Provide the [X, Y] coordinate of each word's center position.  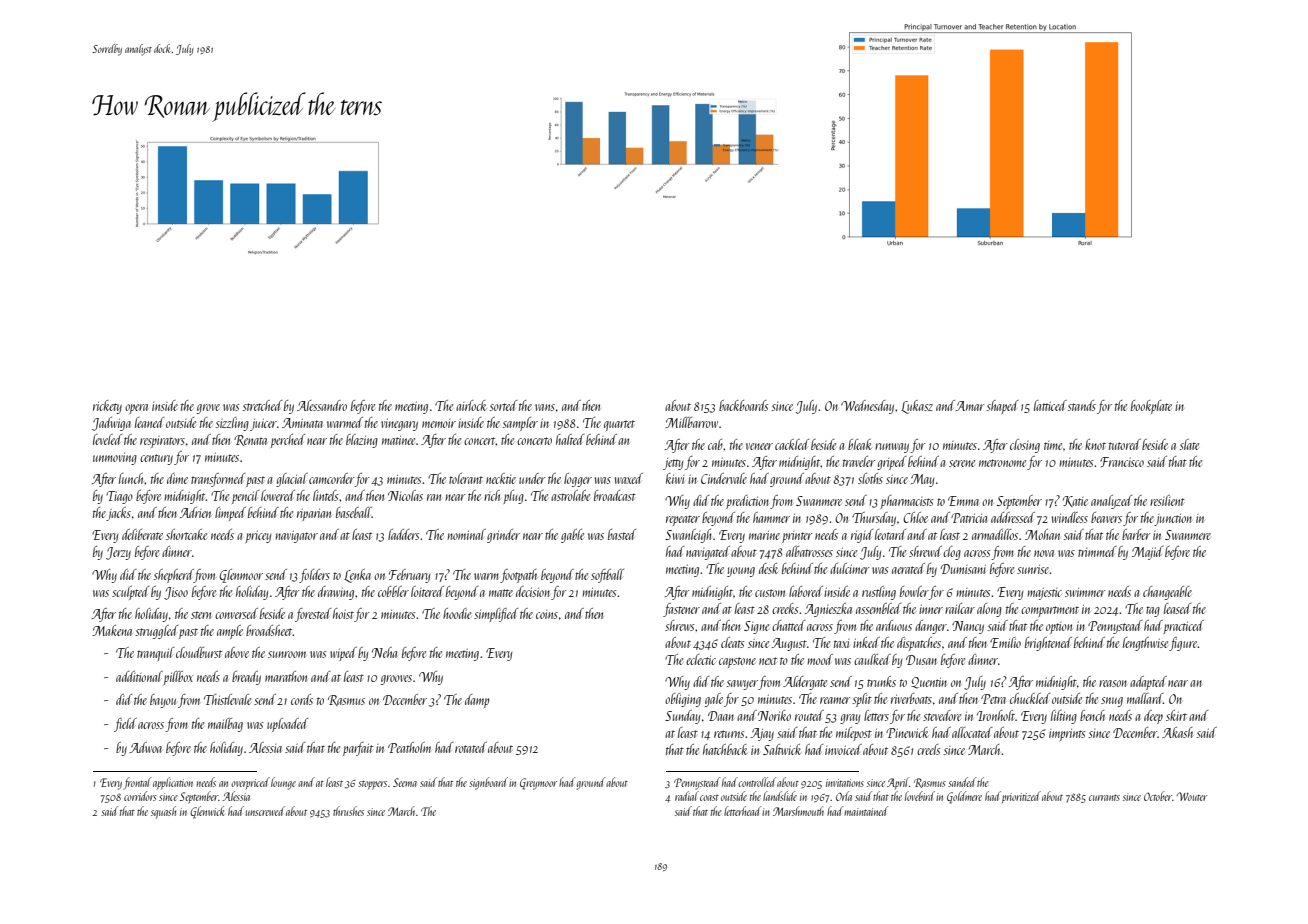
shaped [1003, 407]
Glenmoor [241, 576]
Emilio [1005, 642]
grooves [396, 680]
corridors [140, 796]
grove [208, 409]
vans [545, 407]
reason [1113, 683]
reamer [835, 700]
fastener [681, 610]
